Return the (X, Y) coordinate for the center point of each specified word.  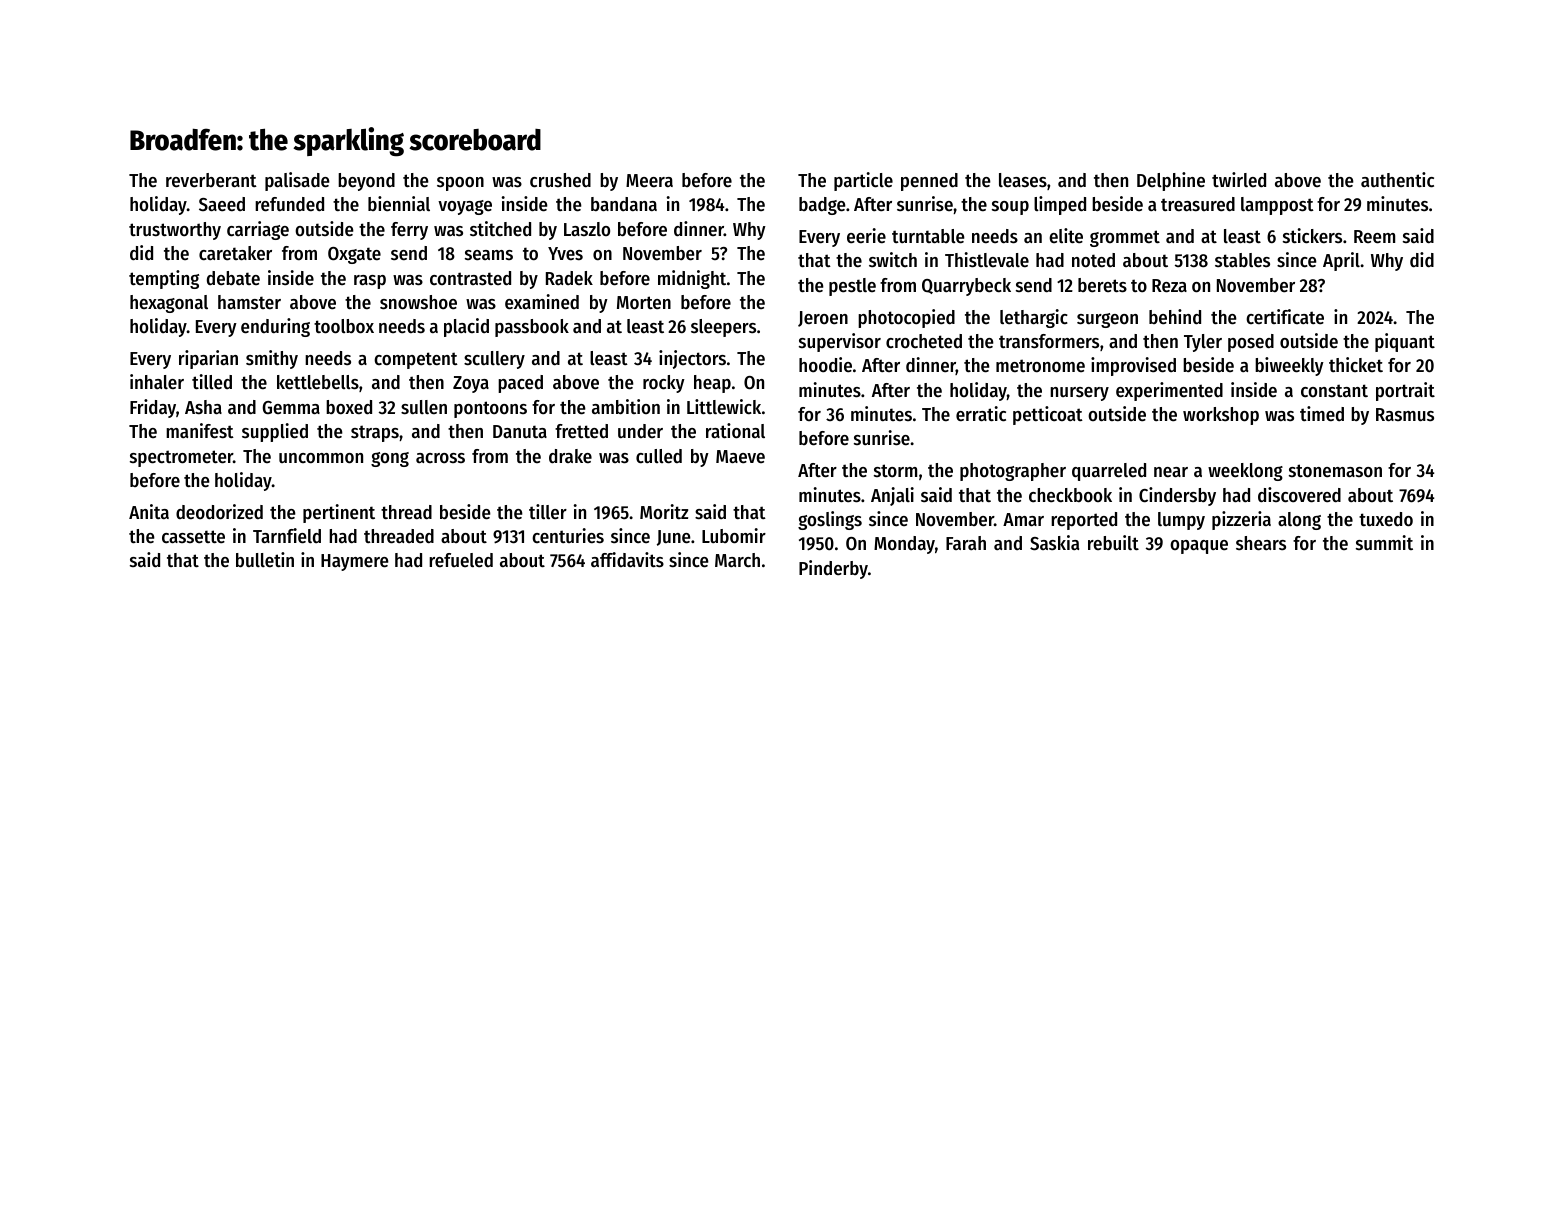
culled (659, 456)
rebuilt (1113, 542)
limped (1060, 205)
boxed (349, 407)
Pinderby (833, 569)
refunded (289, 204)
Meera (649, 181)
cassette (193, 537)
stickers (1312, 236)
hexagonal (169, 304)
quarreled (1109, 472)
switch (893, 259)
